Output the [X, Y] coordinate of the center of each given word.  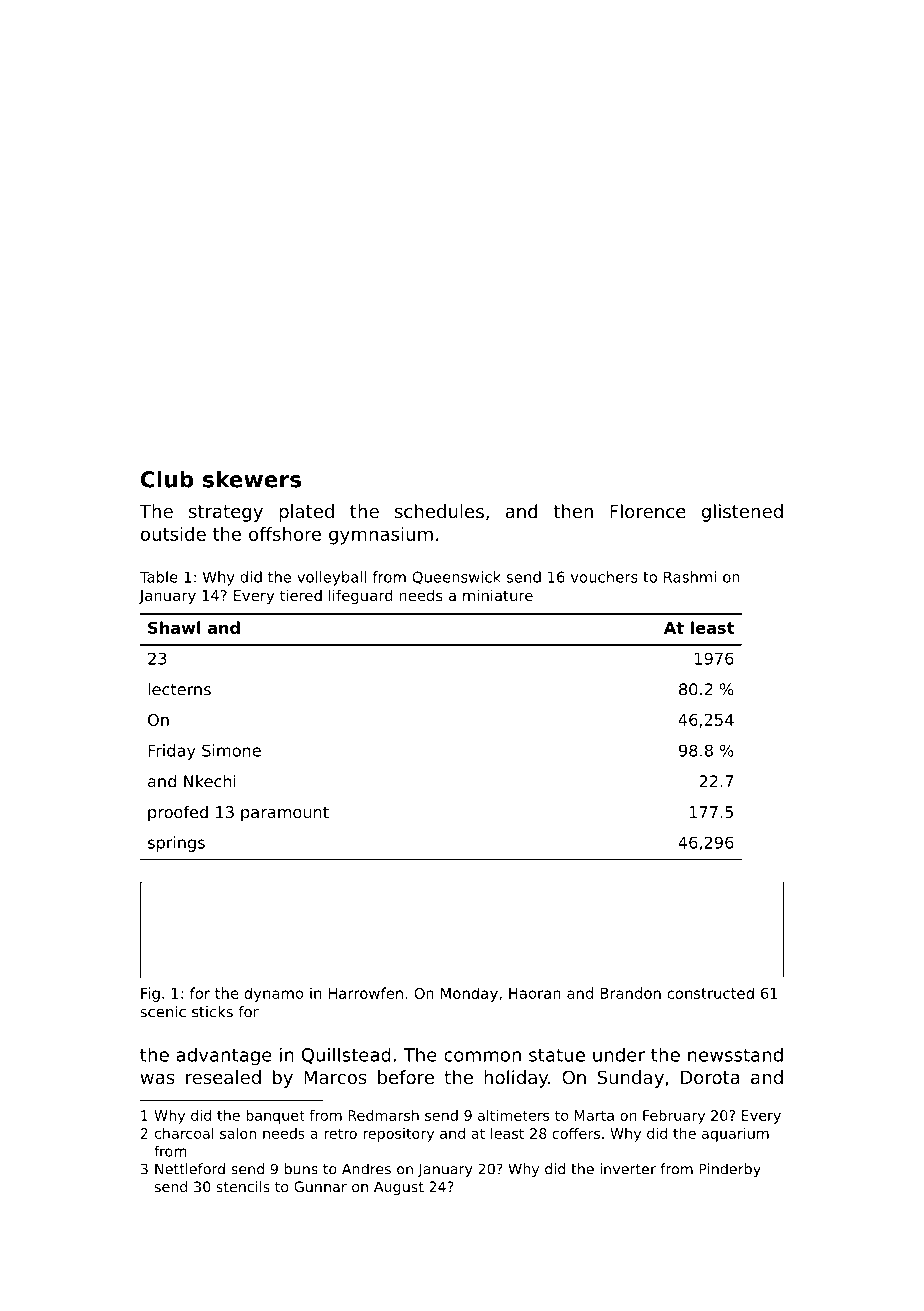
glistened [742, 513]
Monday [469, 994]
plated [306, 513]
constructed [710, 993]
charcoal [184, 1133]
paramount [285, 814]
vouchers [604, 577]
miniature [498, 595]
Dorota [710, 1077]
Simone [231, 750]
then [573, 511]
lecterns [179, 689]
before [406, 1077]
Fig [150, 994]
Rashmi [690, 577]
